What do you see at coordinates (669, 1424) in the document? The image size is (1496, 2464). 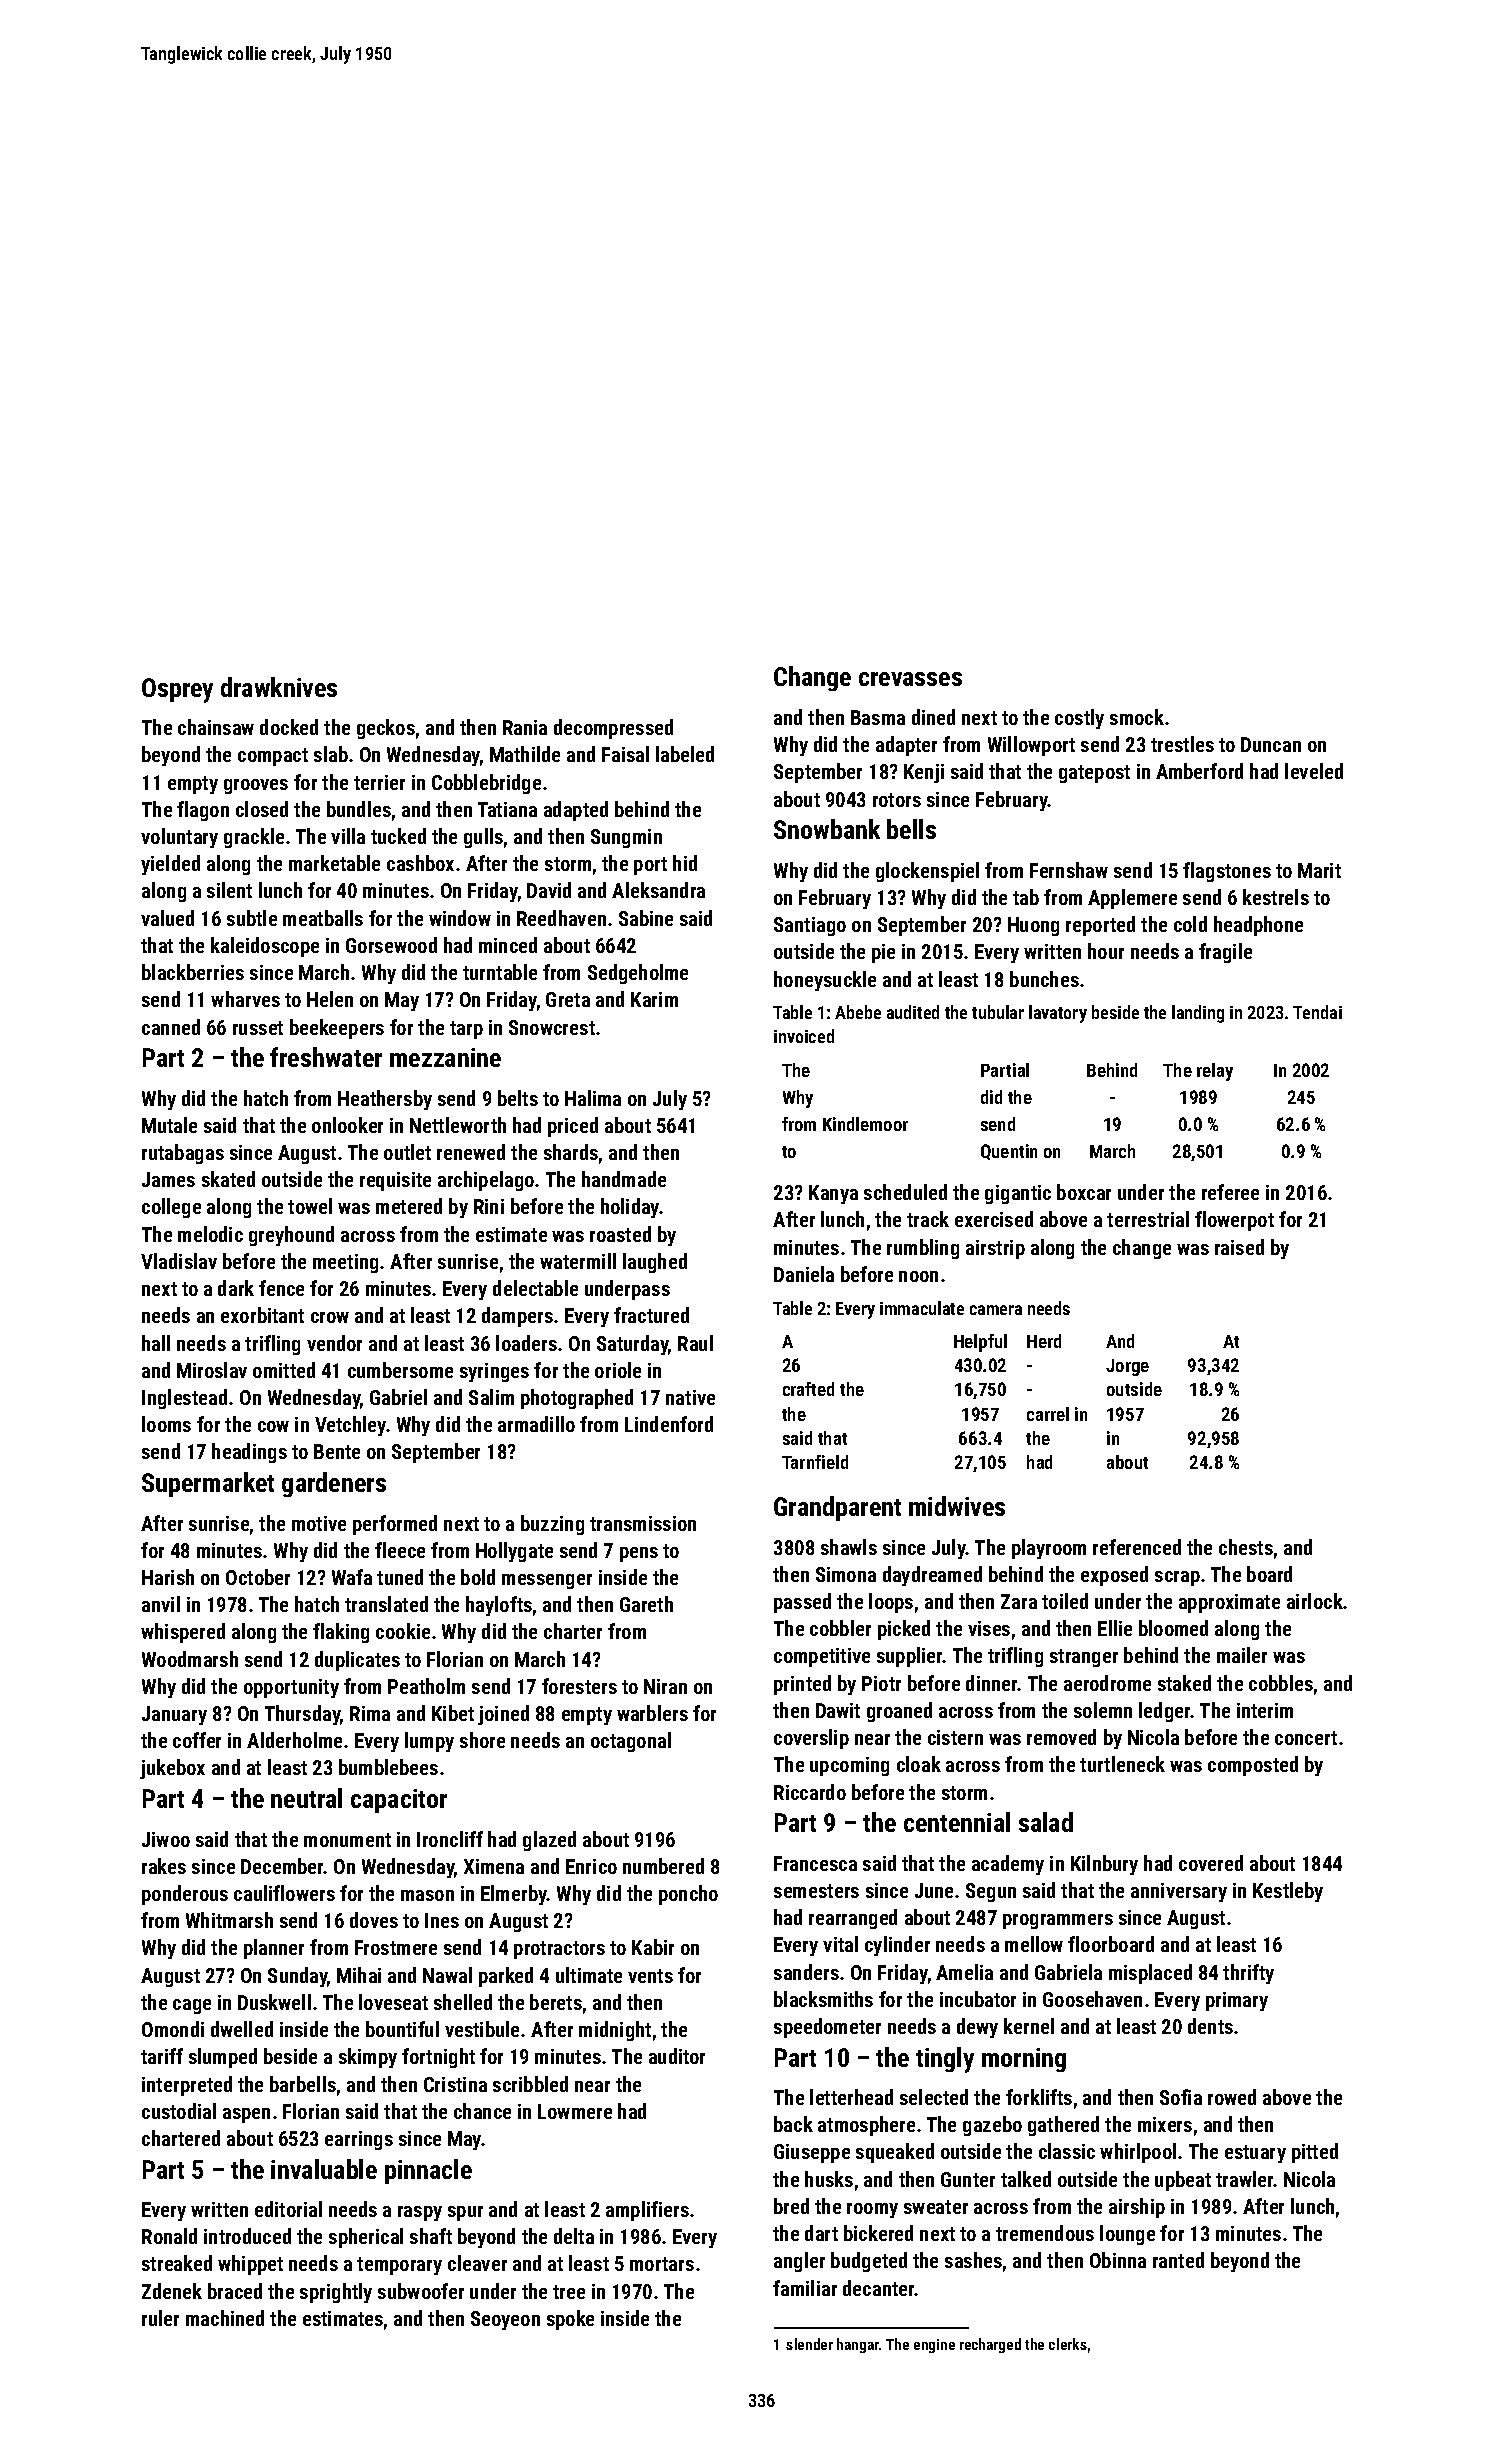 I see `Lindenford` at bounding box center [669, 1424].
